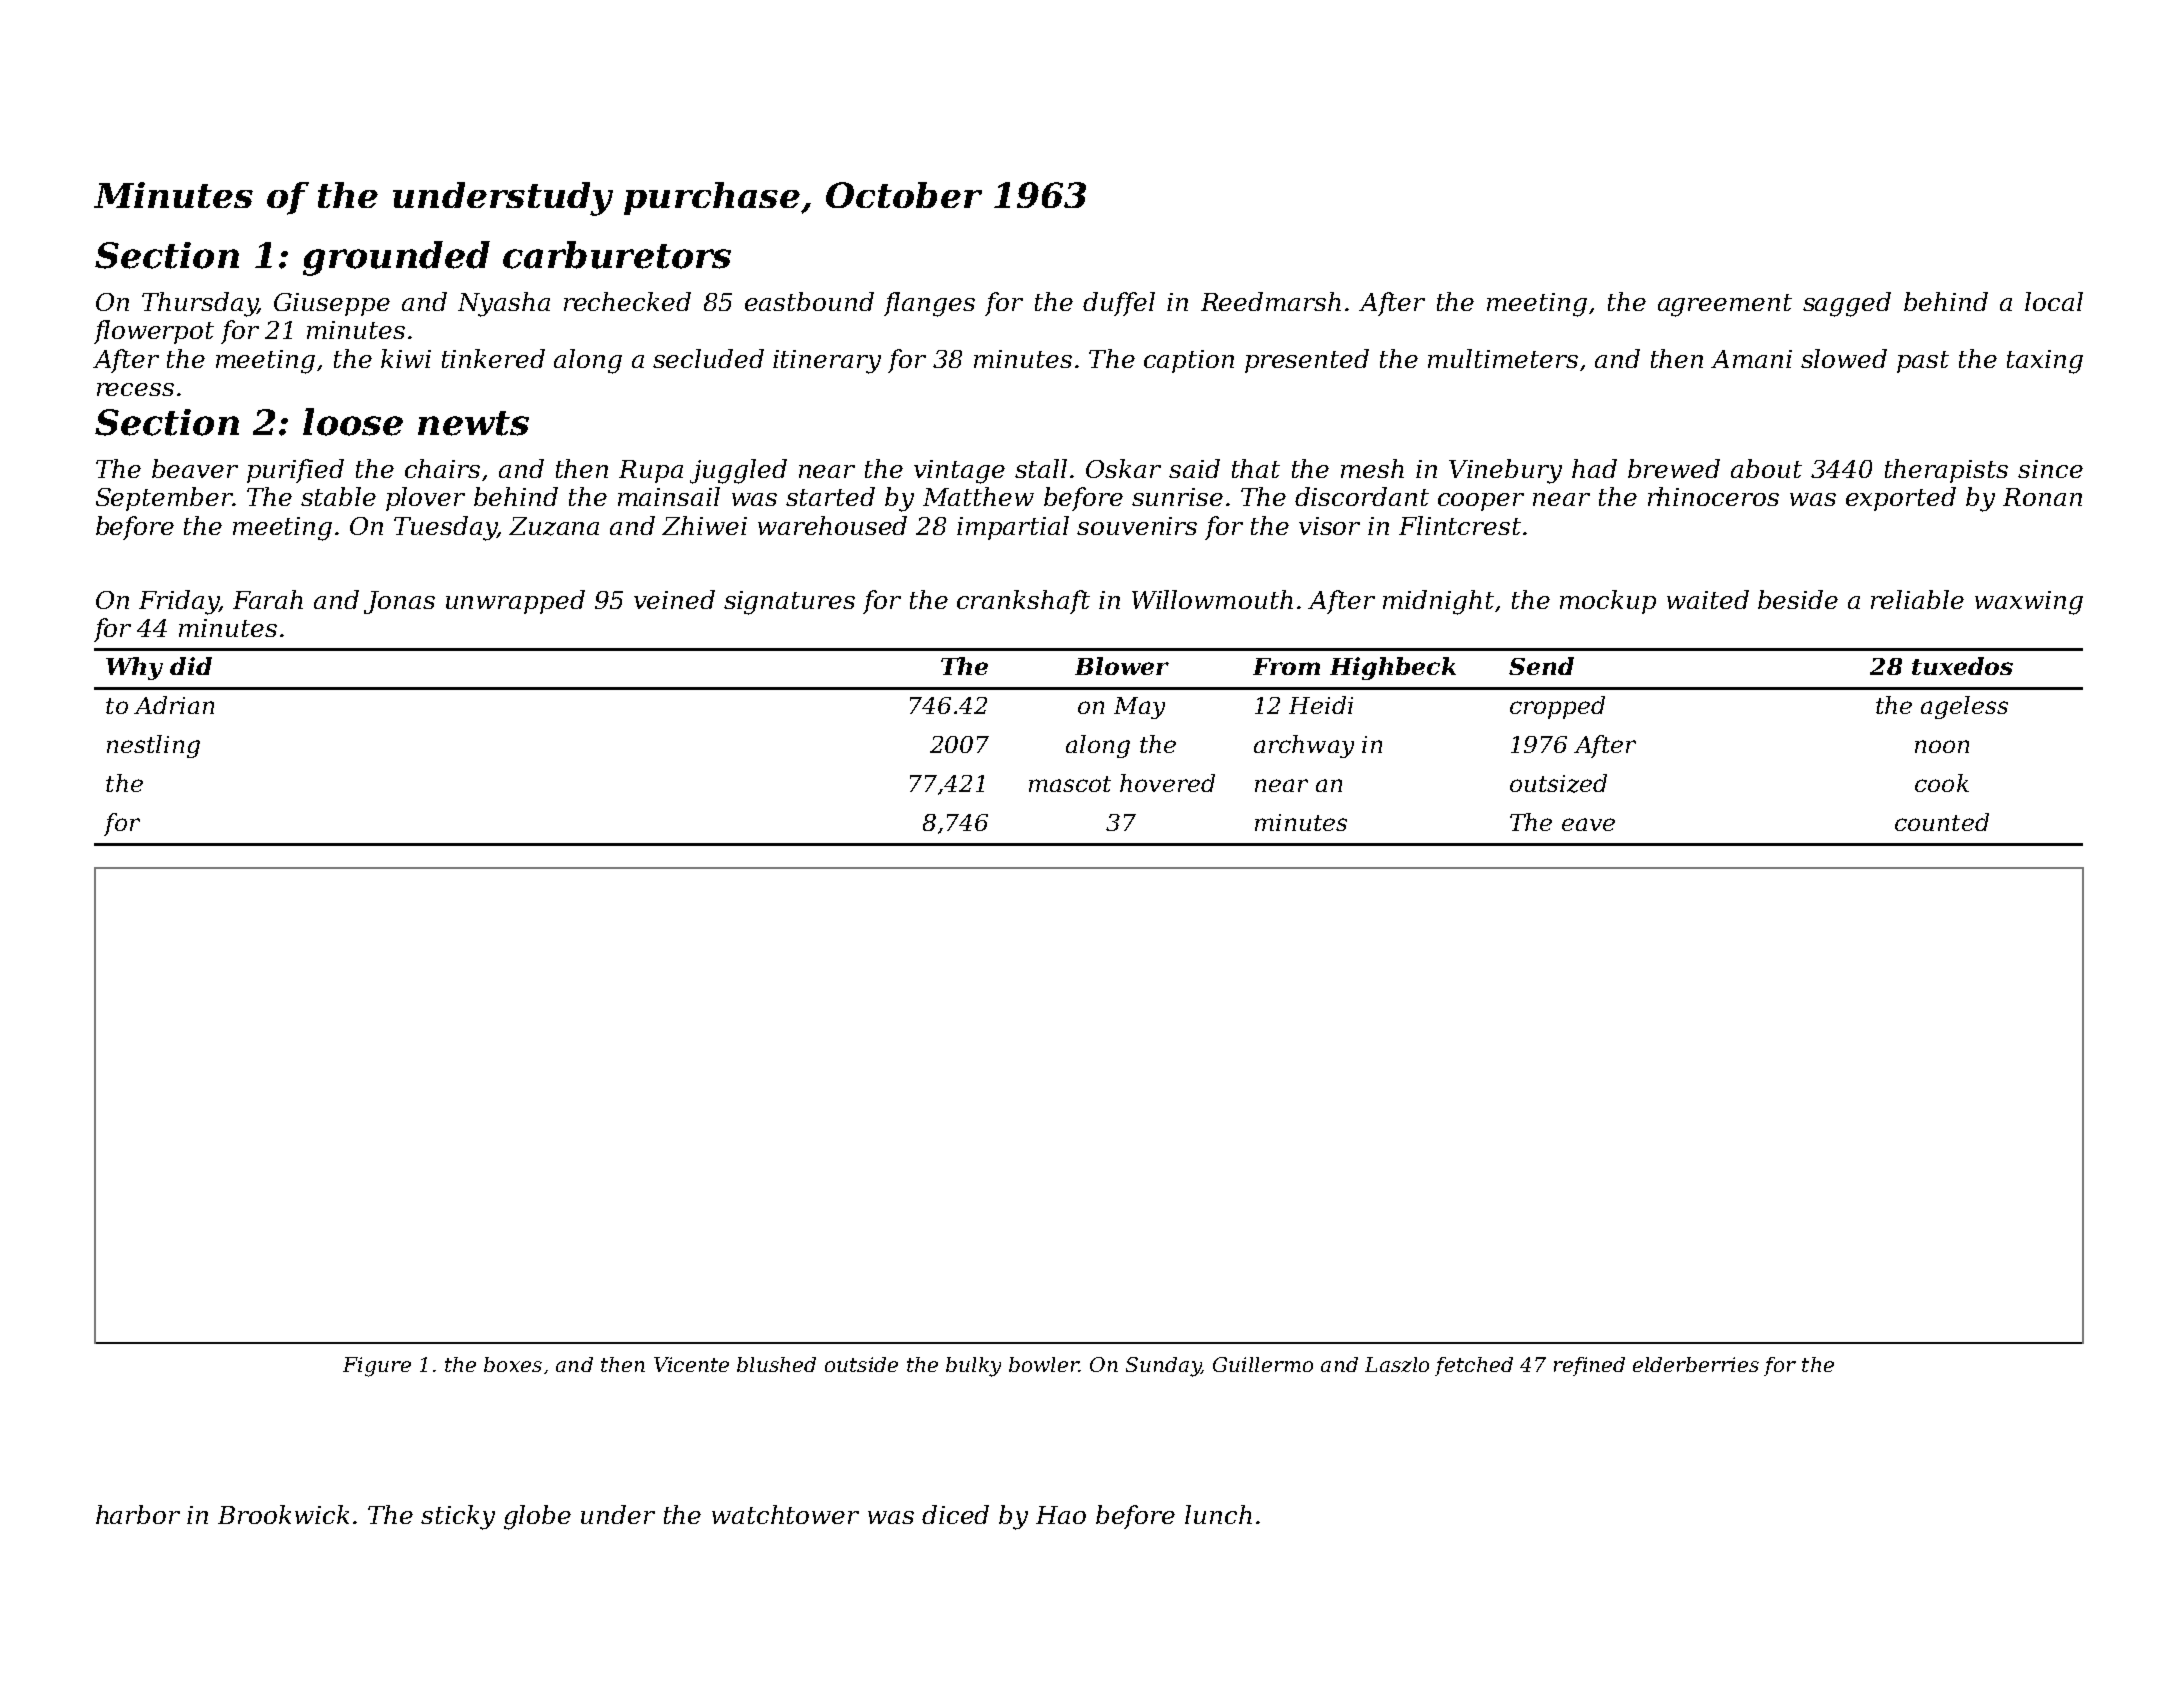  Describe the element at coordinates (1041, 468) in the image. I see `stall` at that location.
